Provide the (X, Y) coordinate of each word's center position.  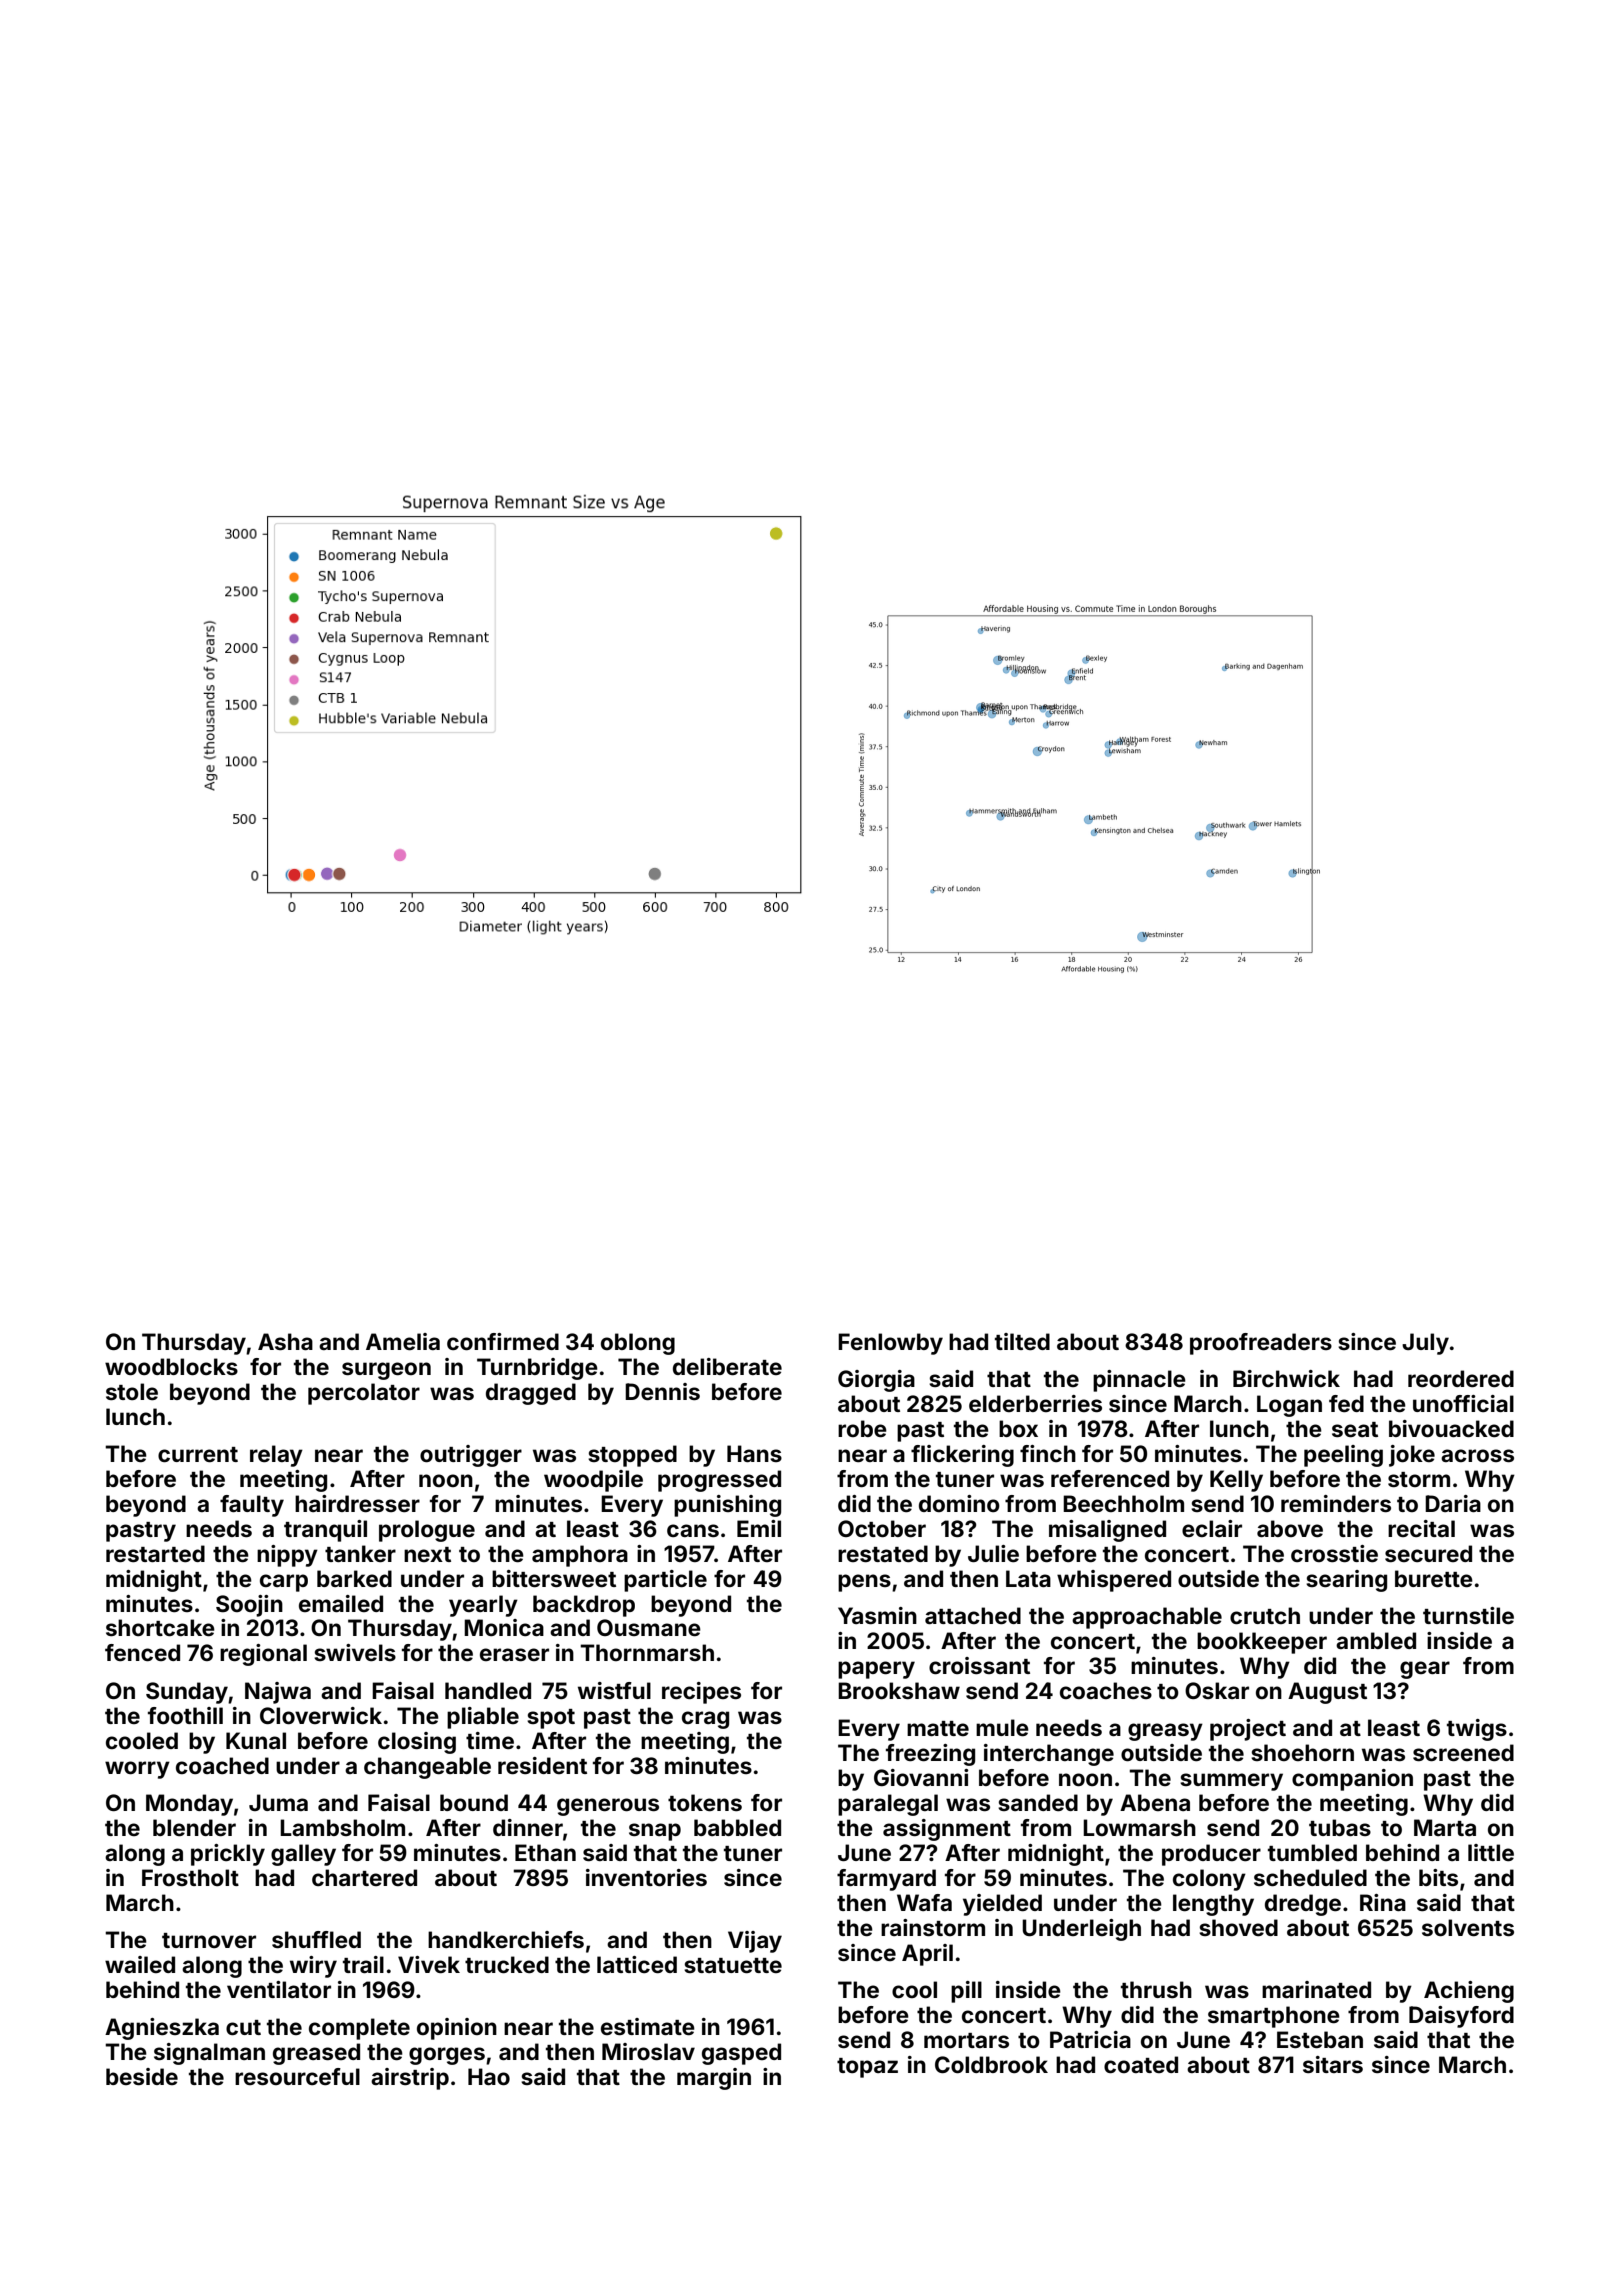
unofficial (1463, 1403)
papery (876, 1670)
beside (142, 2076)
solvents (1468, 1927)
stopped (632, 1456)
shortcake (160, 1627)
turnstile (1468, 1615)
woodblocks (171, 1366)
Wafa (924, 1902)
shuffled (316, 1939)
